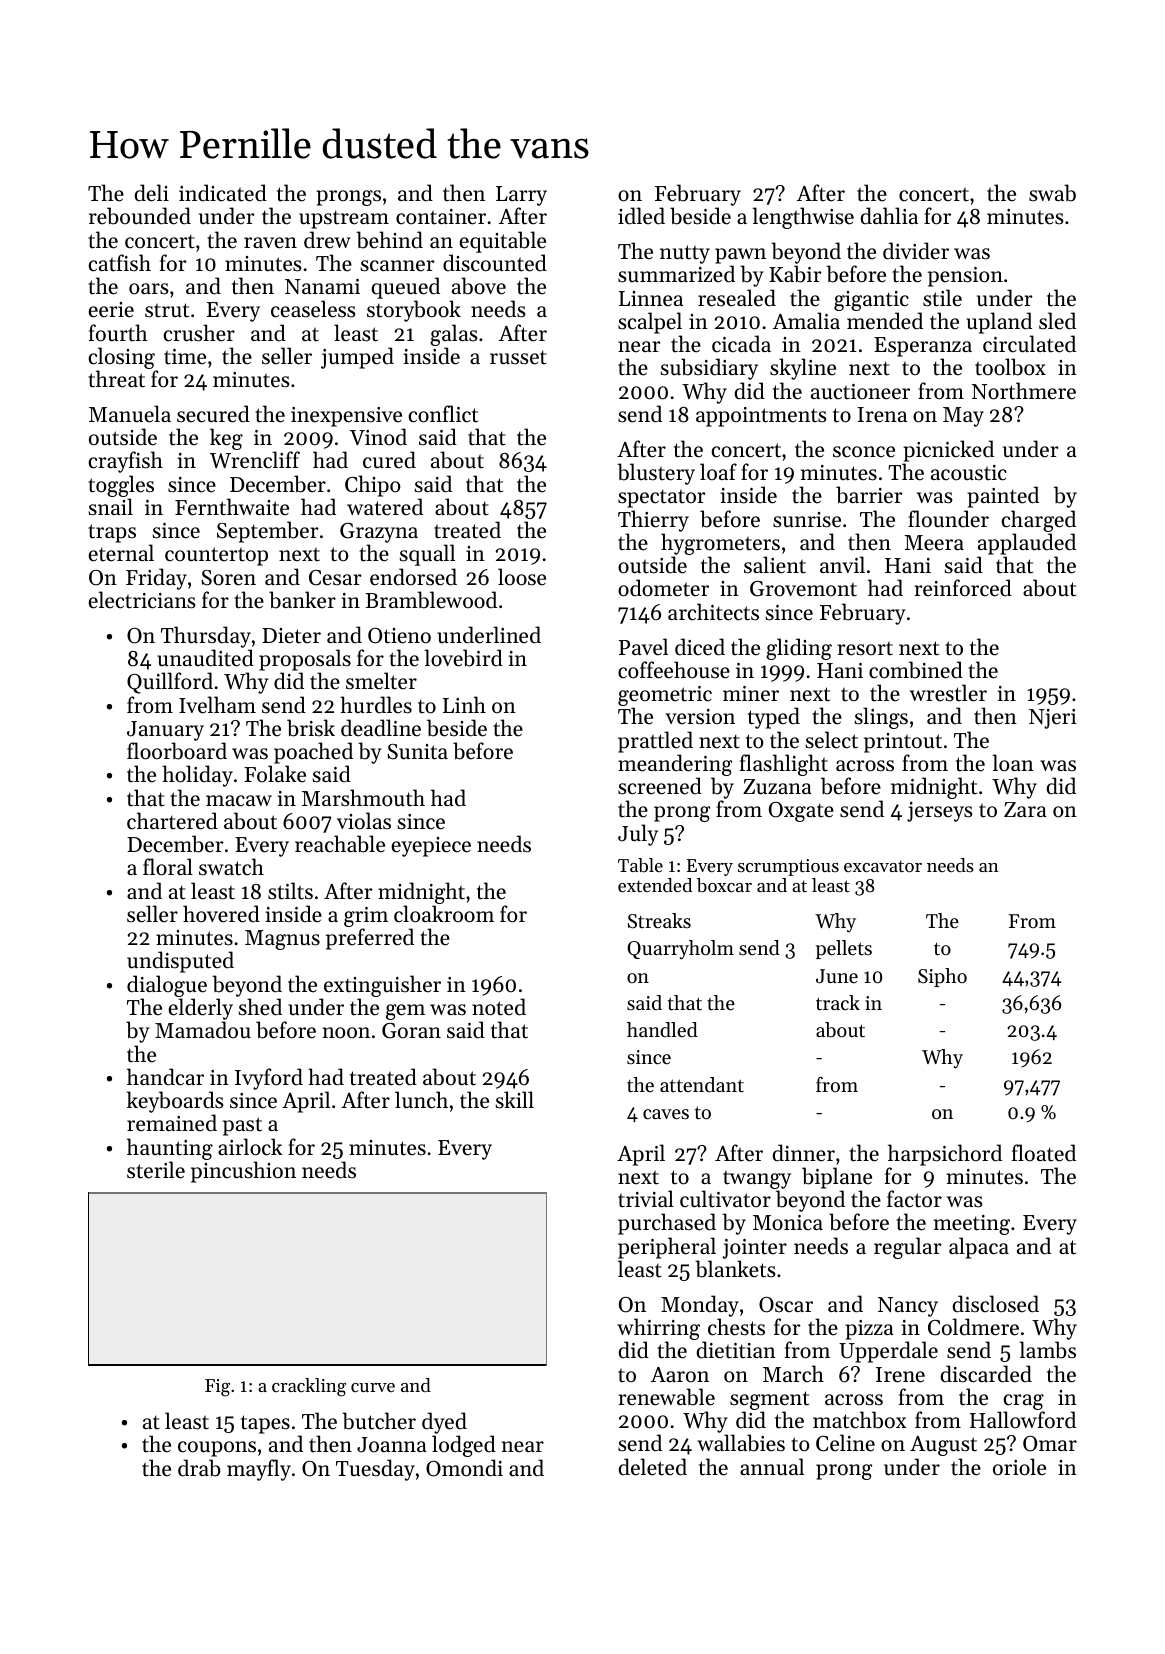 The height and width of the screenshot is (1654, 1165). What do you see at coordinates (199, 1468) in the screenshot?
I see `drab` at bounding box center [199, 1468].
